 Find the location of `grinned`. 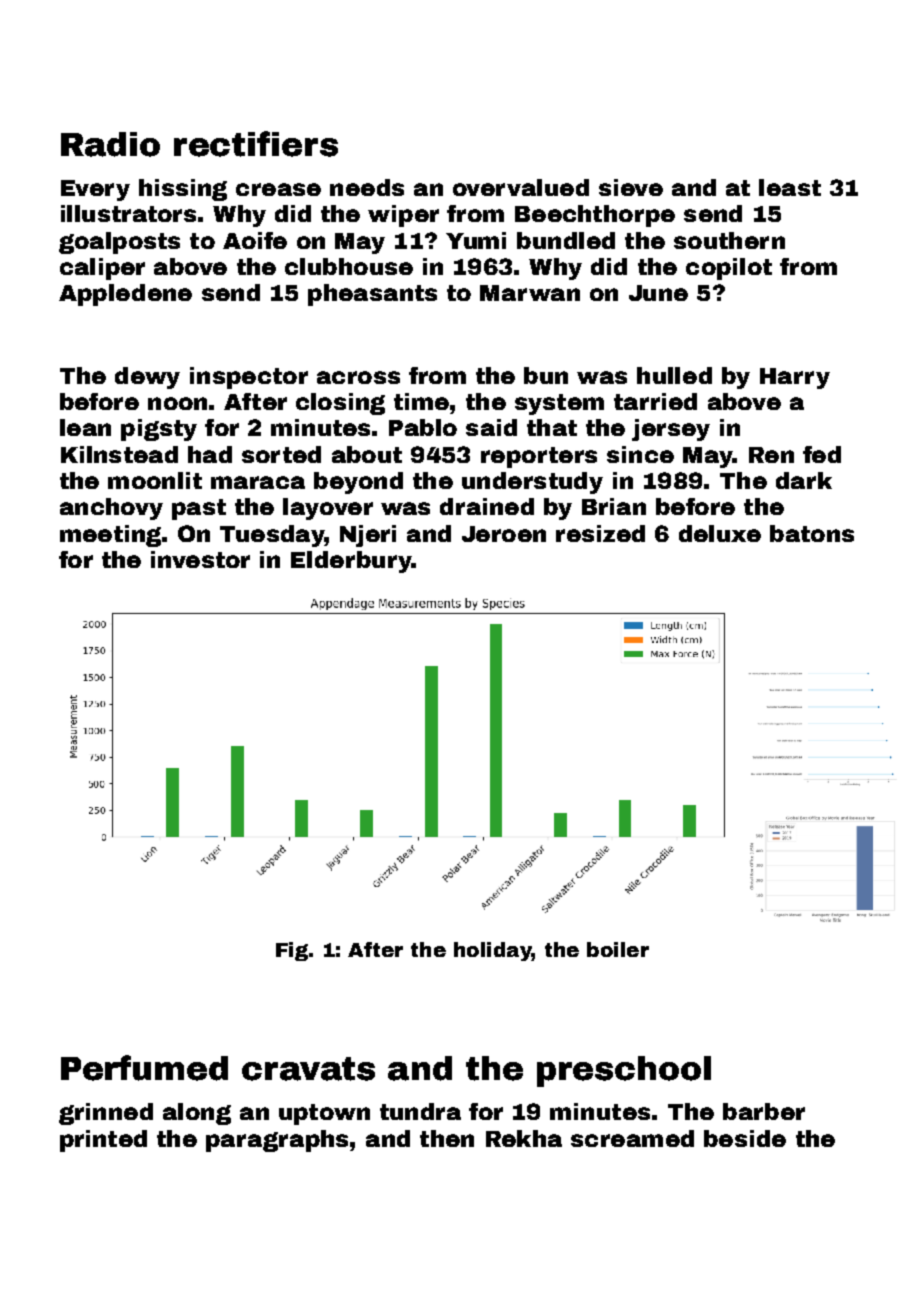

grinned is located at coordinates (106, 1114).
